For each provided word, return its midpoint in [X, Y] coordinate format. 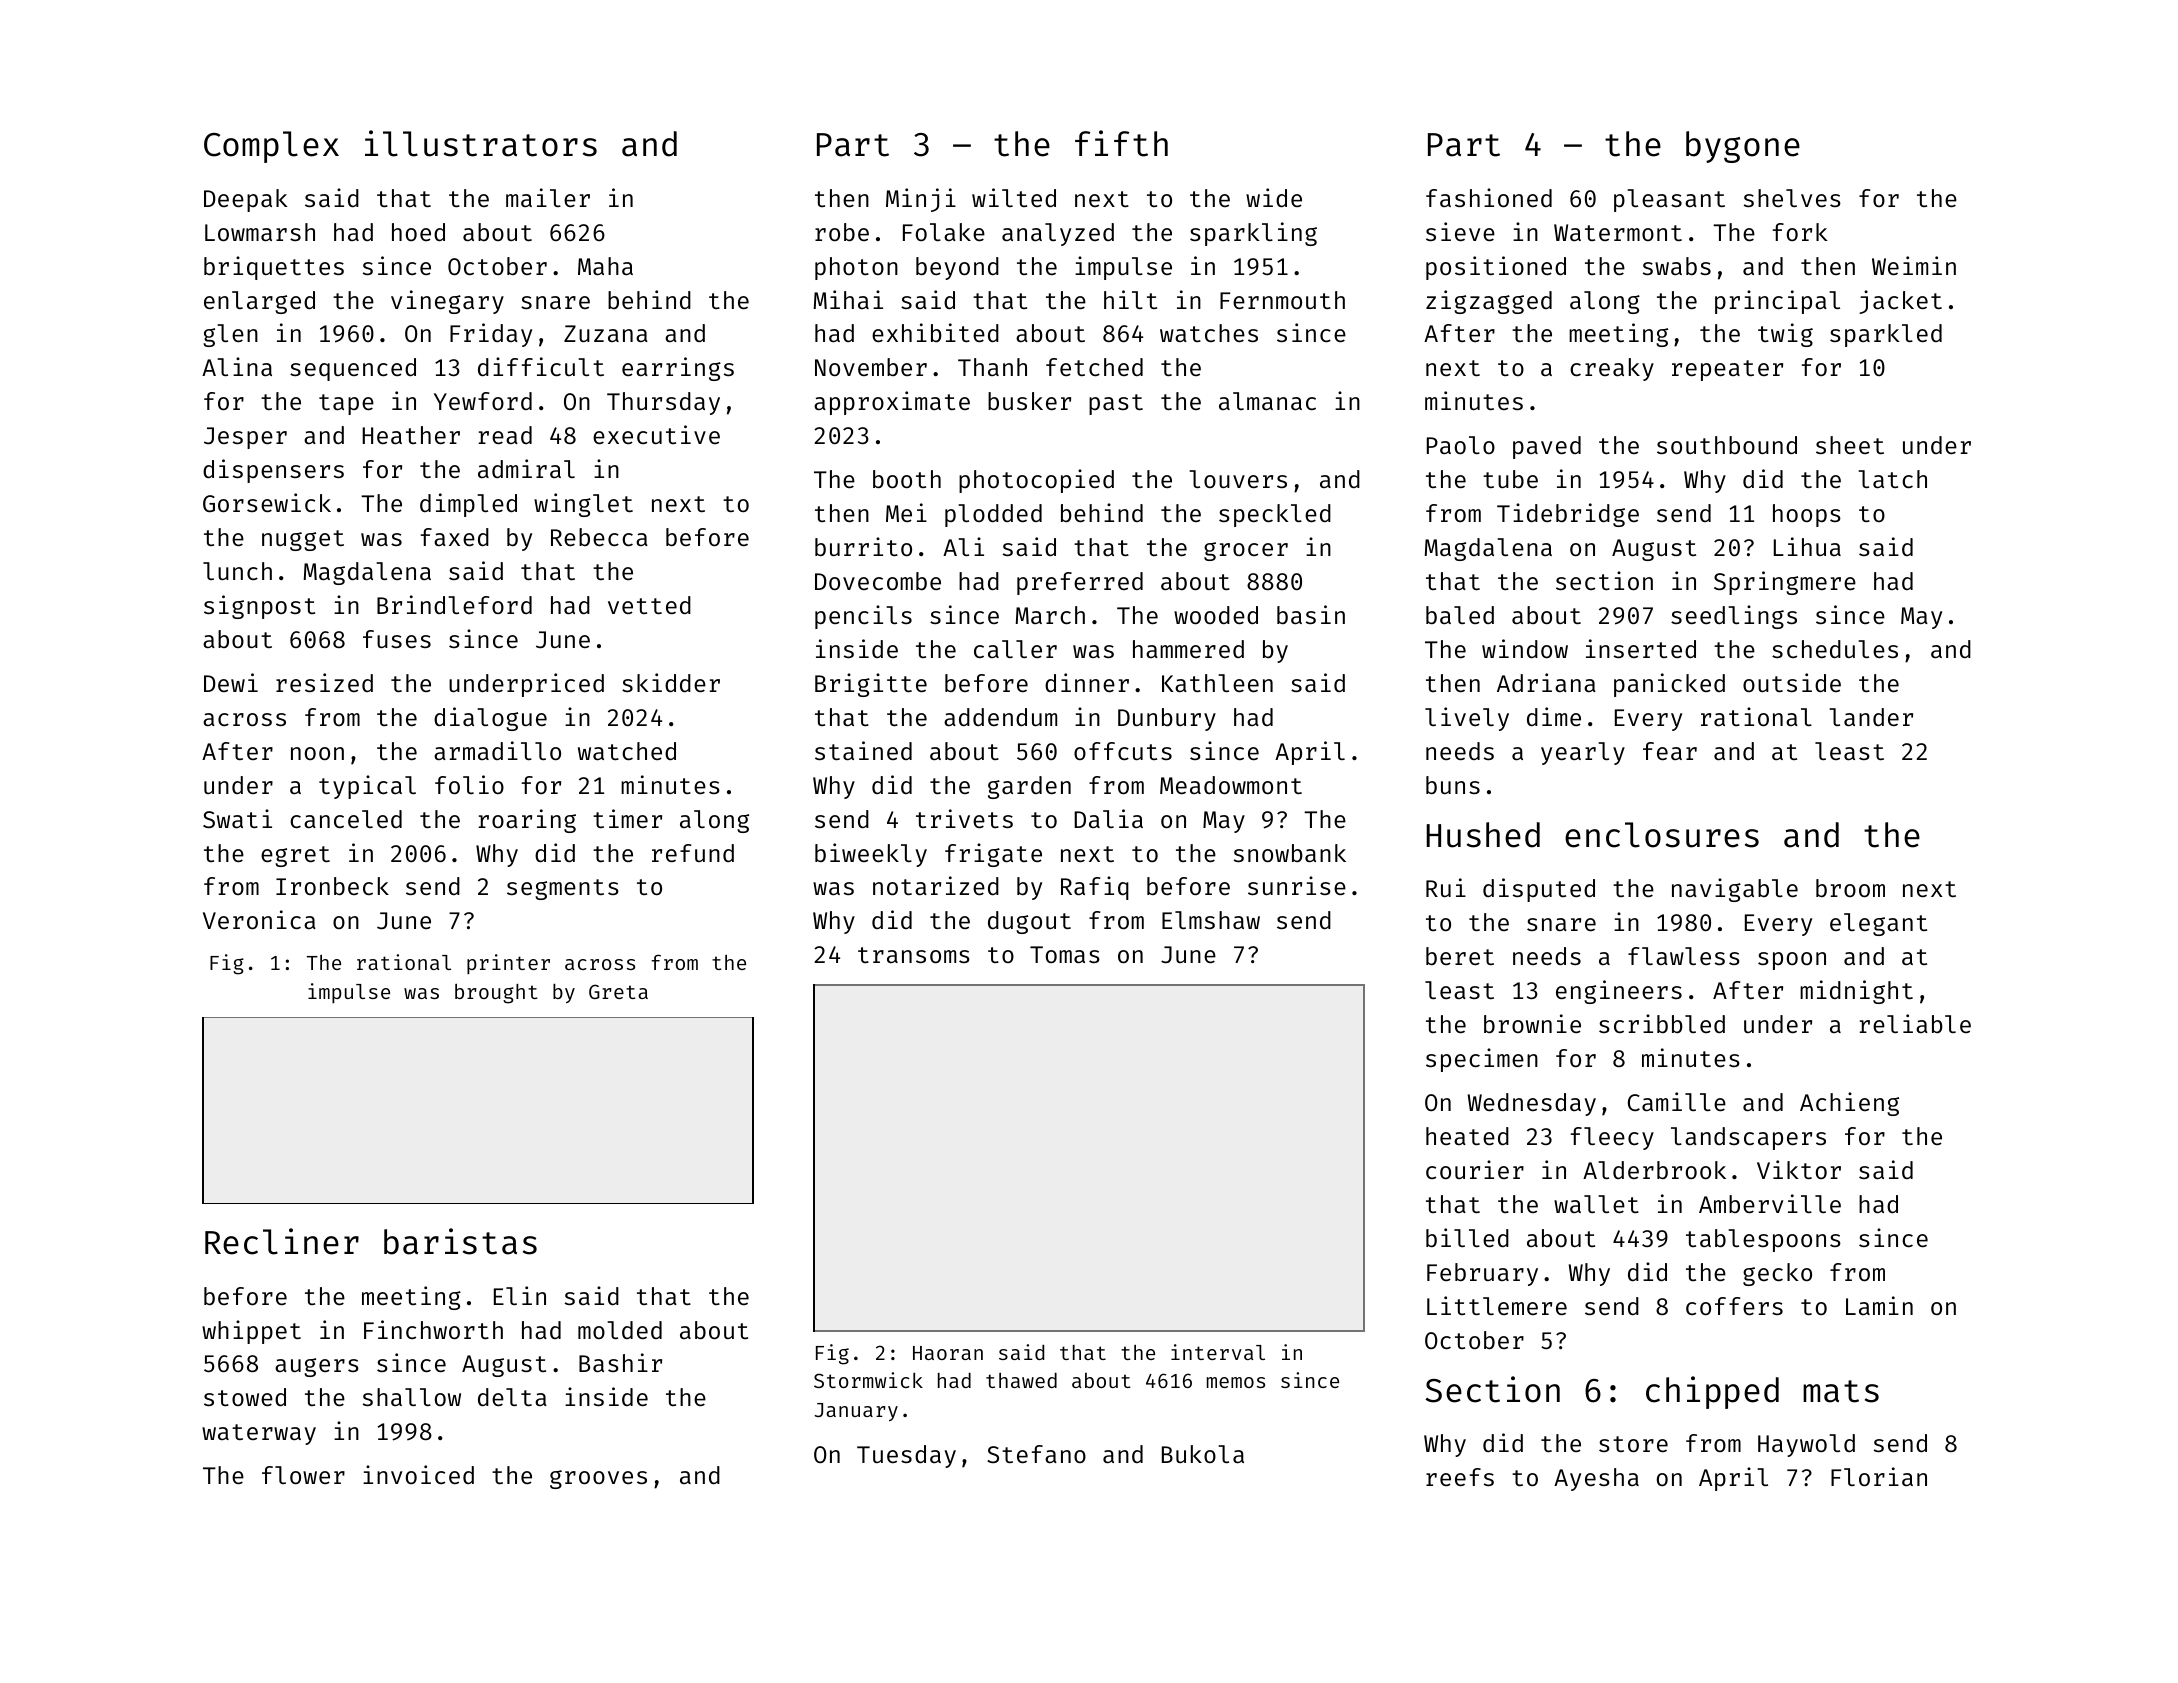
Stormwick [868, 1380]
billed [1467, 1237]
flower [303, 1475]
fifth [1121, 143]
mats [1841, 1391]
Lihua [1807, 546]
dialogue [490, 719]
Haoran [948, 1353]
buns [1453, 785]
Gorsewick [267, 502]
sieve [1460, 231]
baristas [460, 1241]
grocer [1246, 551]
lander [1871, 717]
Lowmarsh [260, 232]
